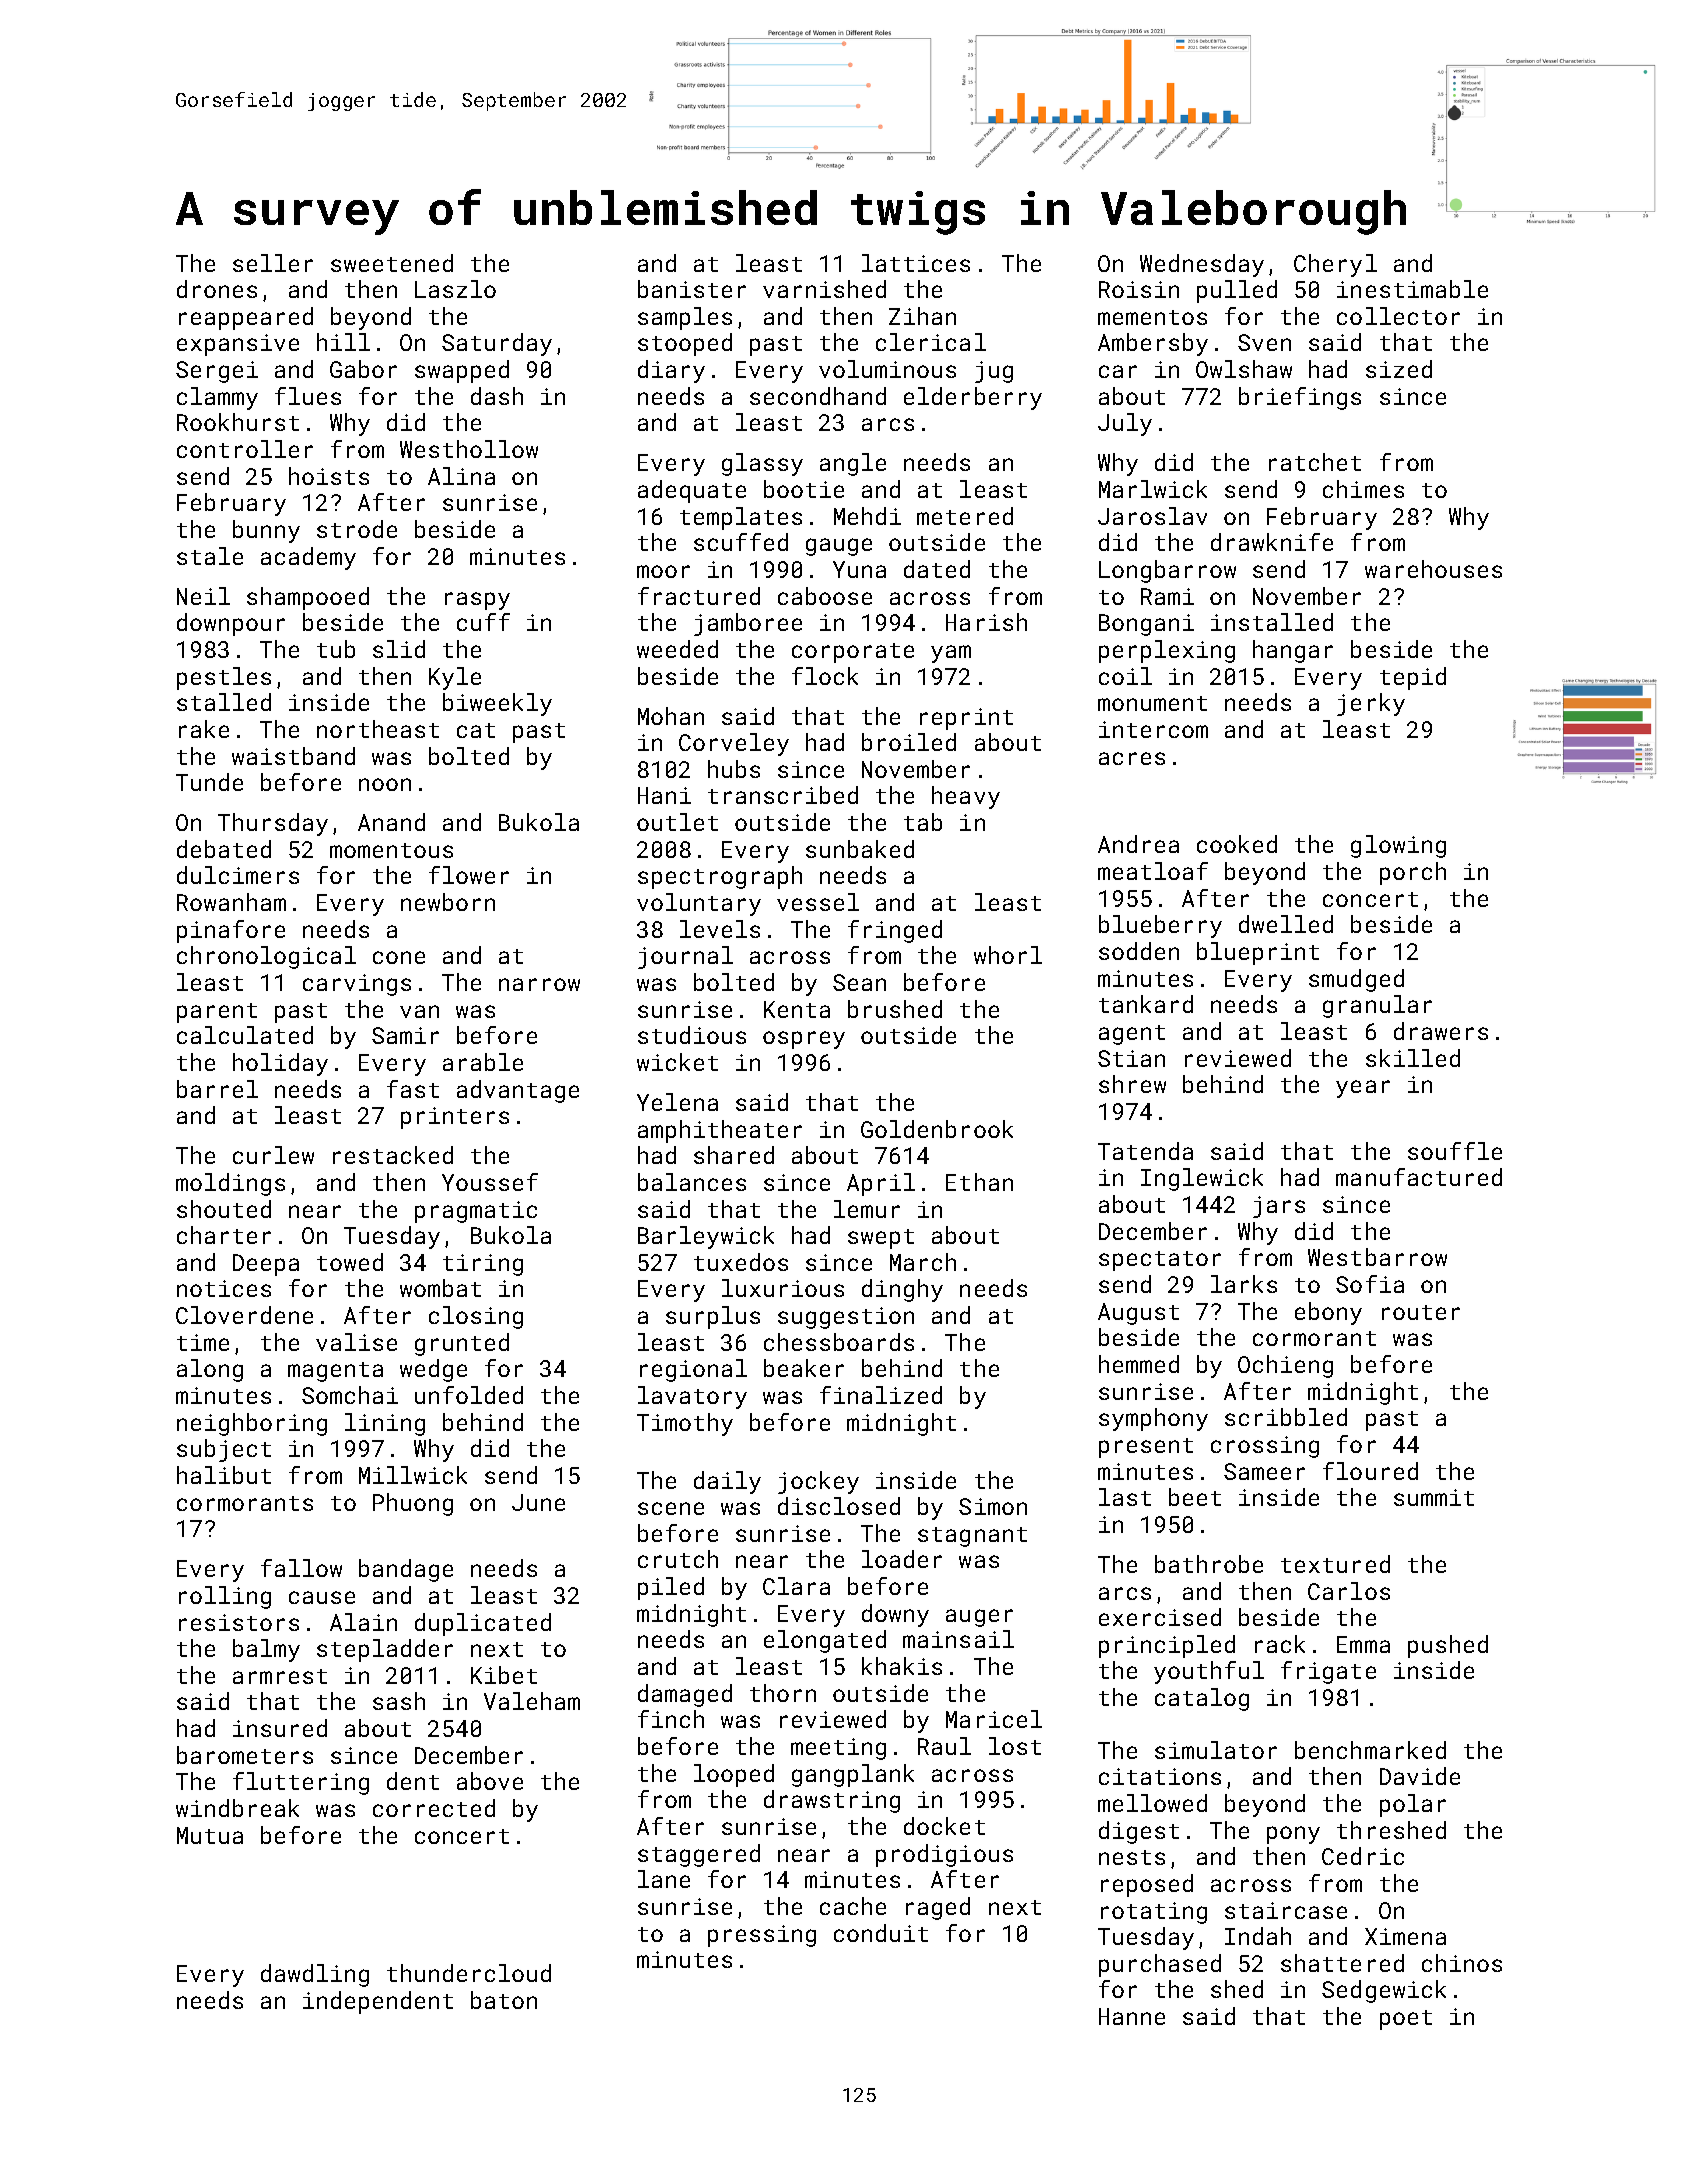 This screenshot has width=1683, height=2178. I want to click on Alina, so click(461, 476).
